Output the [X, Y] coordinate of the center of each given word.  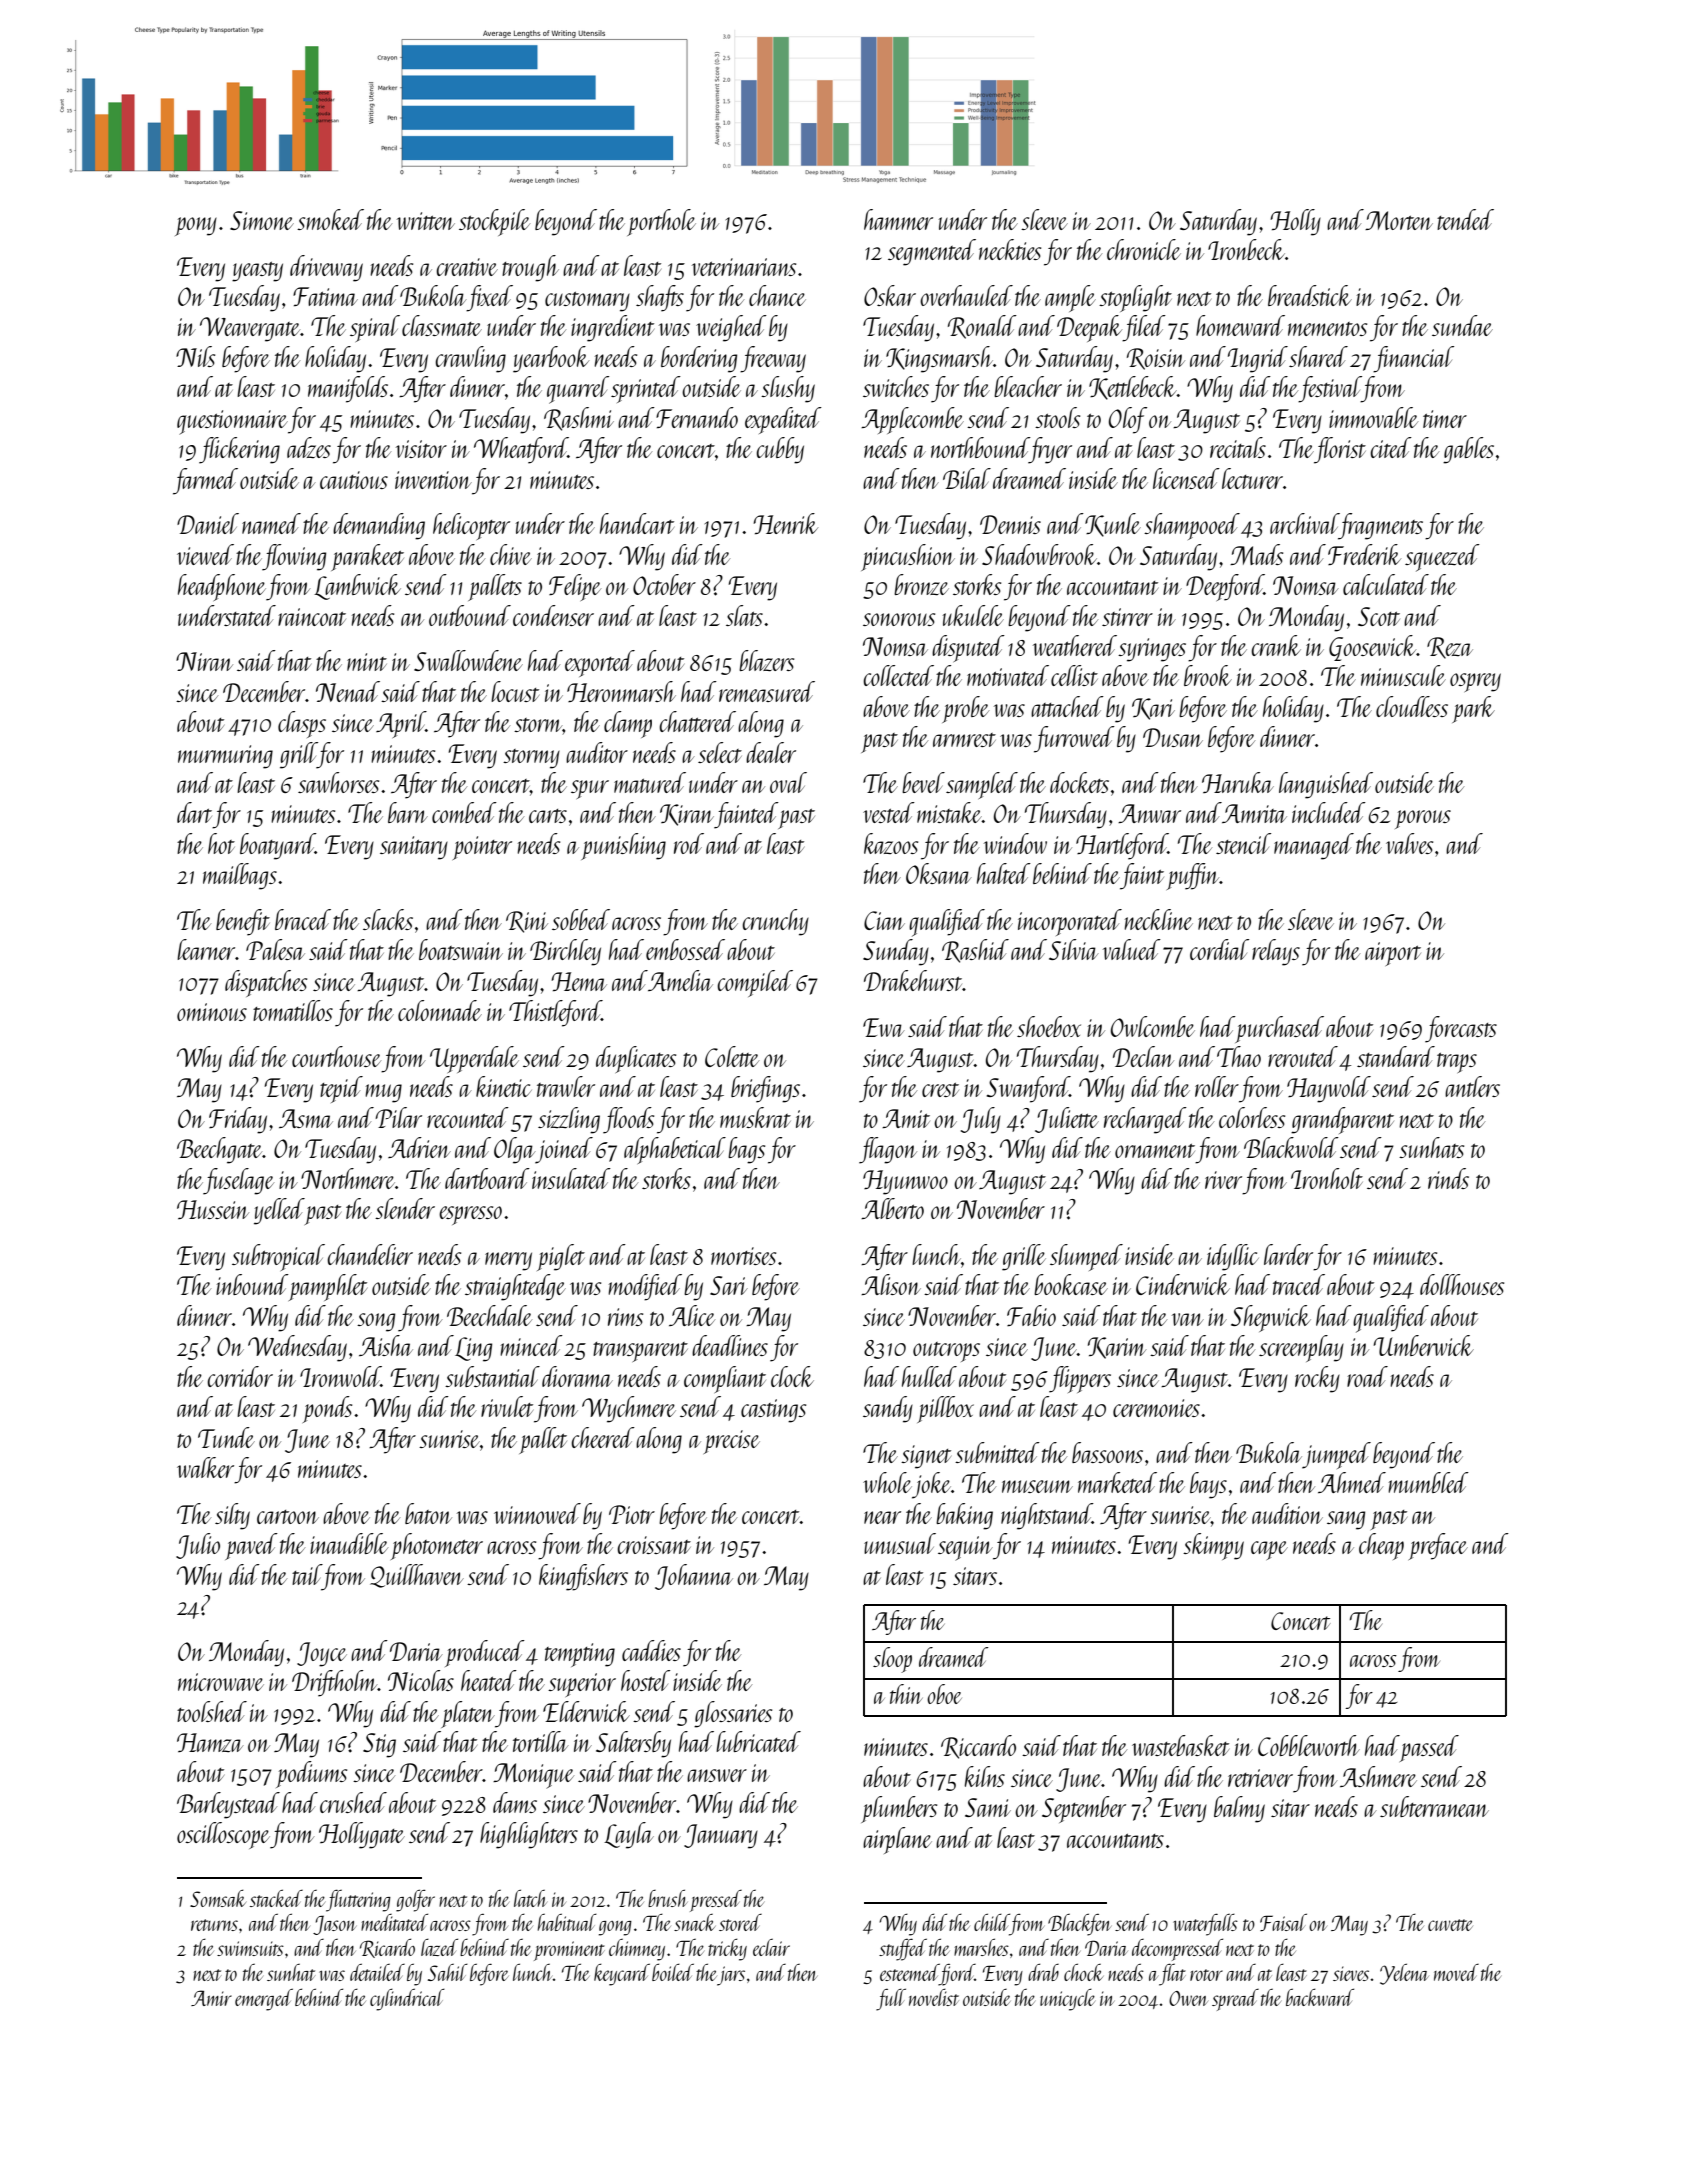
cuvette [1450, 1925]
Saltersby [633, 1744]
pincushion [908, 557]
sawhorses [338, 782]
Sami [988, 1807]
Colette [732, 1056]
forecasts [1461, 1029]
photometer [437, 1546]
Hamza [210, 1743]
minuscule [1403, 675]
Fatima [325, 296]
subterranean [1434, 1806]
